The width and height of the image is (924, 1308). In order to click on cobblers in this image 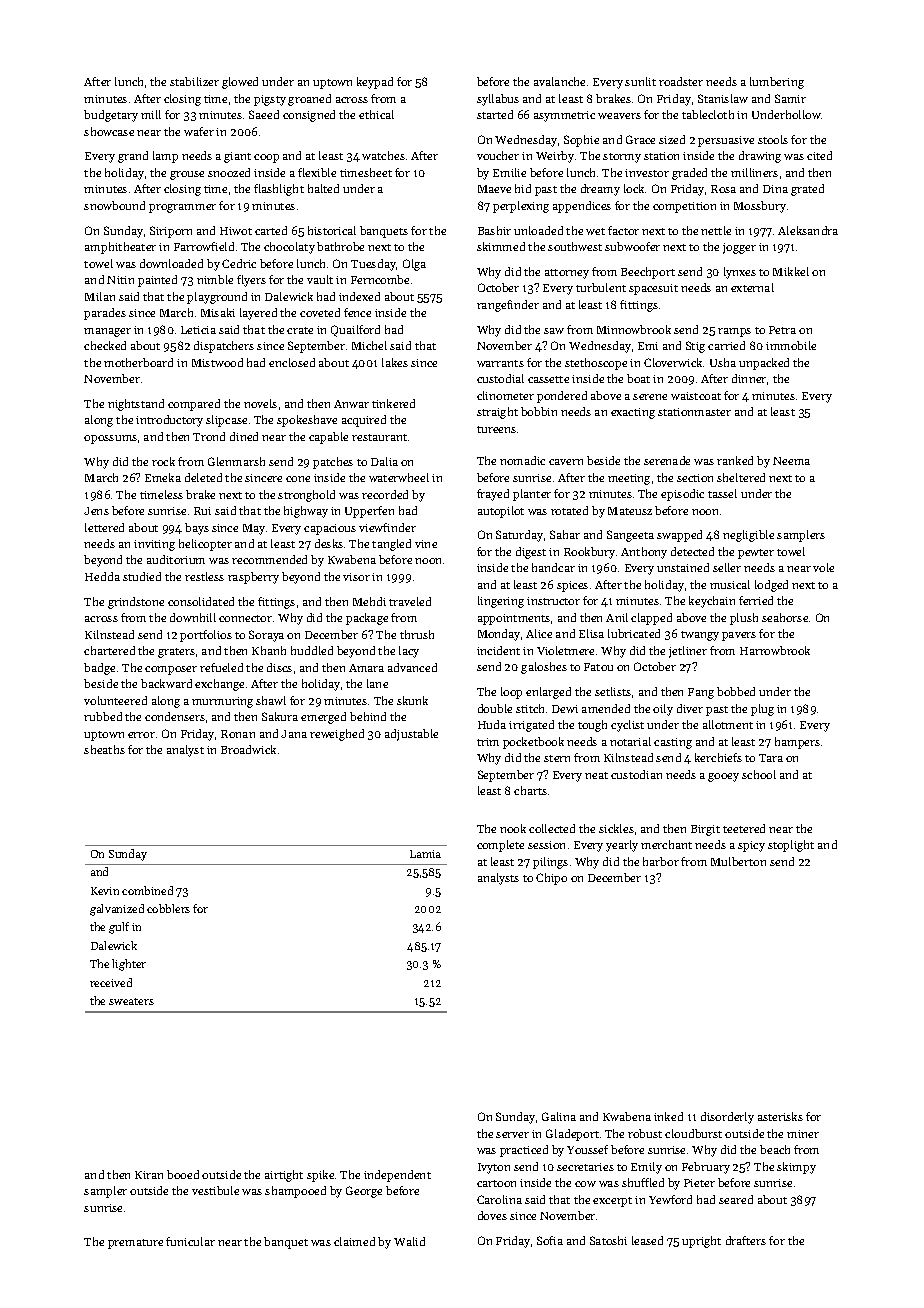, I will do `click(168, 908)`.
